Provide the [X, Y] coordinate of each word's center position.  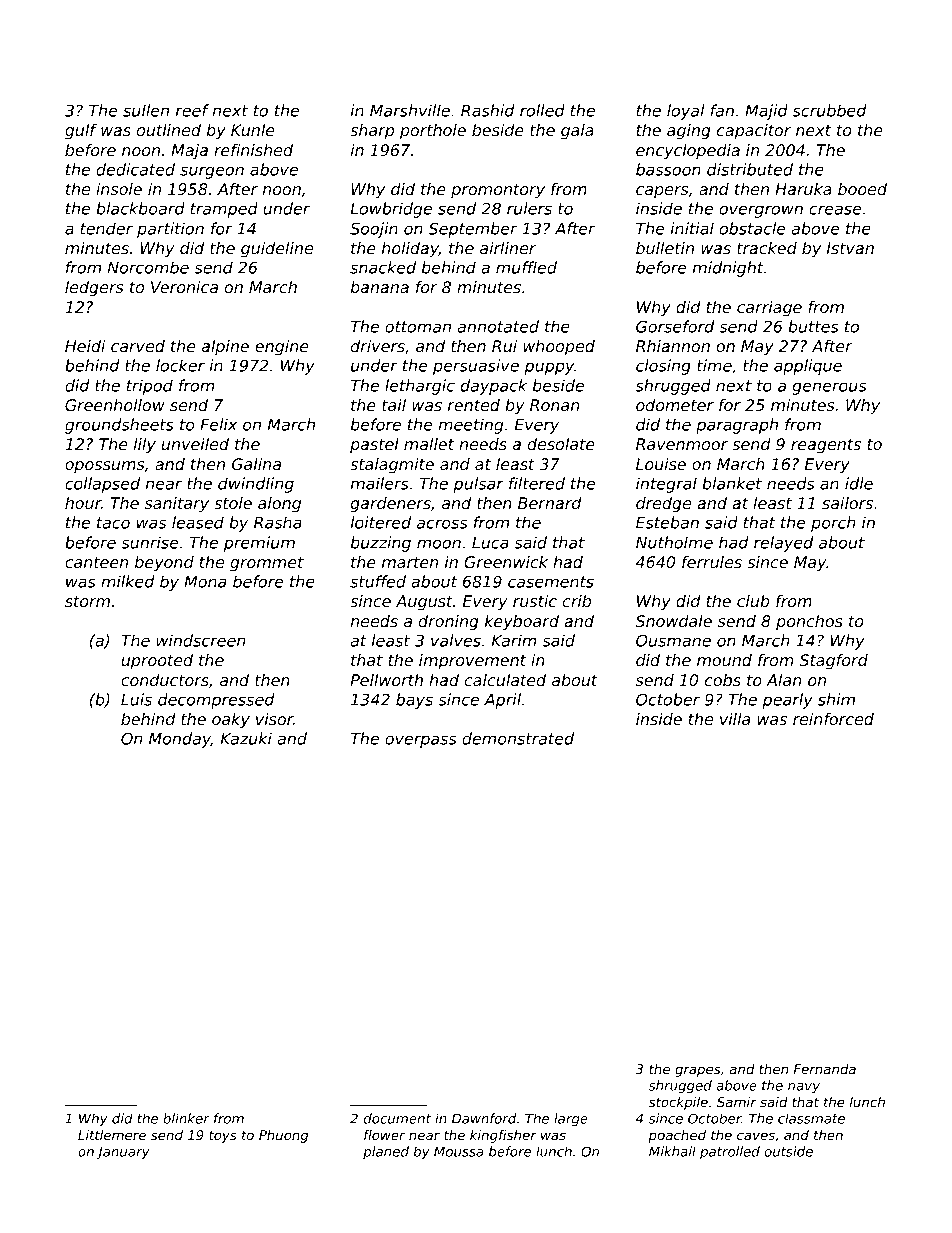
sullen [146, 110]
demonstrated [518, 738]
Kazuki [246, 738]
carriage [769, 309]
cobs [723, 680]
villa [735, 719]
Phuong [283, 1136]
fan [722, 110]
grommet [267, 564]
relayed [783, 544]
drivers [378, 346]
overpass [420, 741]
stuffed [378, 581]
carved [138, 346]
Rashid [487, 110]
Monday [180, 740]
